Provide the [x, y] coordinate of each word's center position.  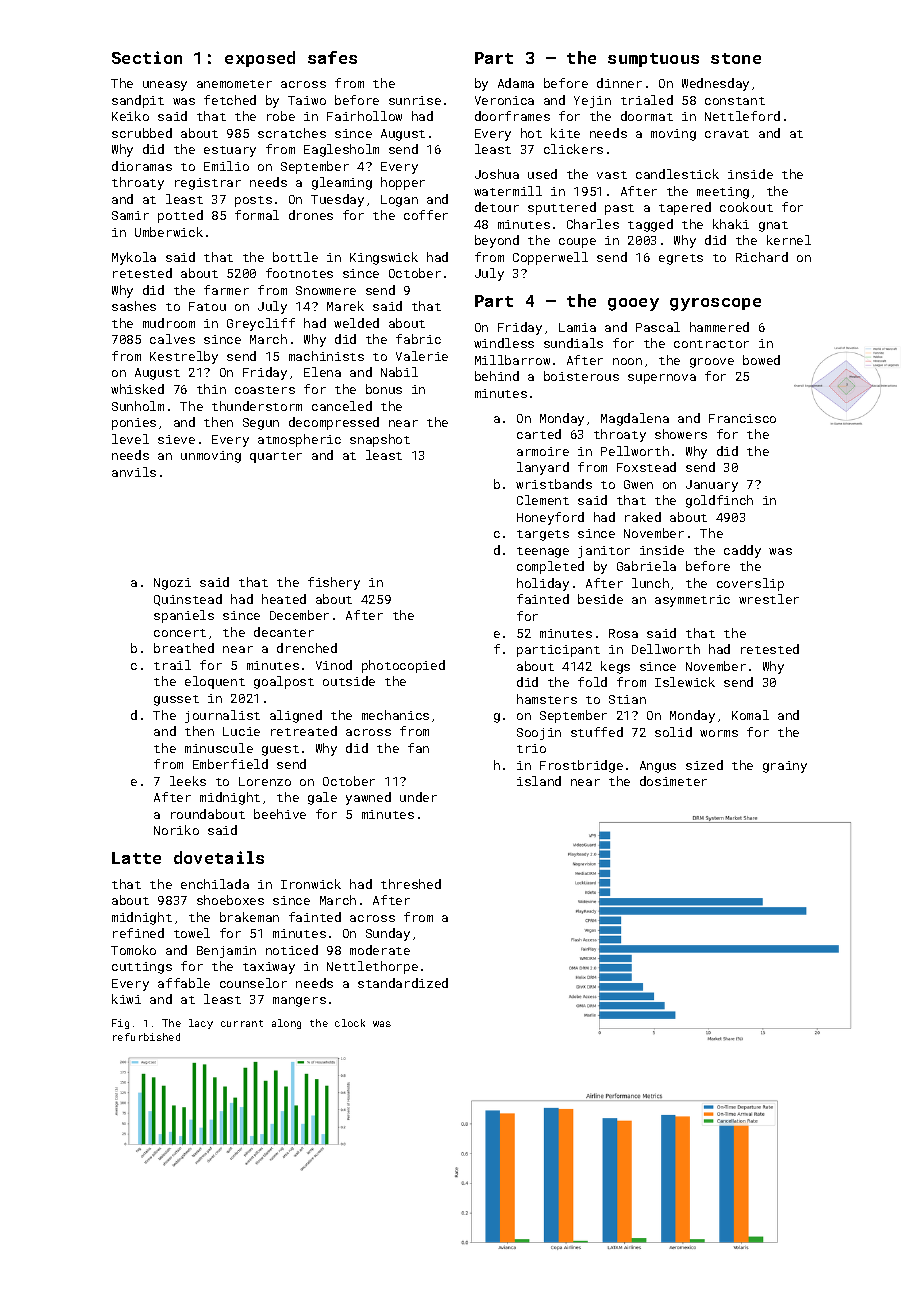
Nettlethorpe [372, 967]
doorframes [512, 116]
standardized [403, 983]
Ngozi [172, 584]
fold [592, 682]
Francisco [742, 418]
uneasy [165, 86]
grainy [785, 767]
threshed [411, 884]
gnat [773, 226]
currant [242, 1023]
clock [350, 1023]
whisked [137, 389]
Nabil [399, 372]
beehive [280, 814]
